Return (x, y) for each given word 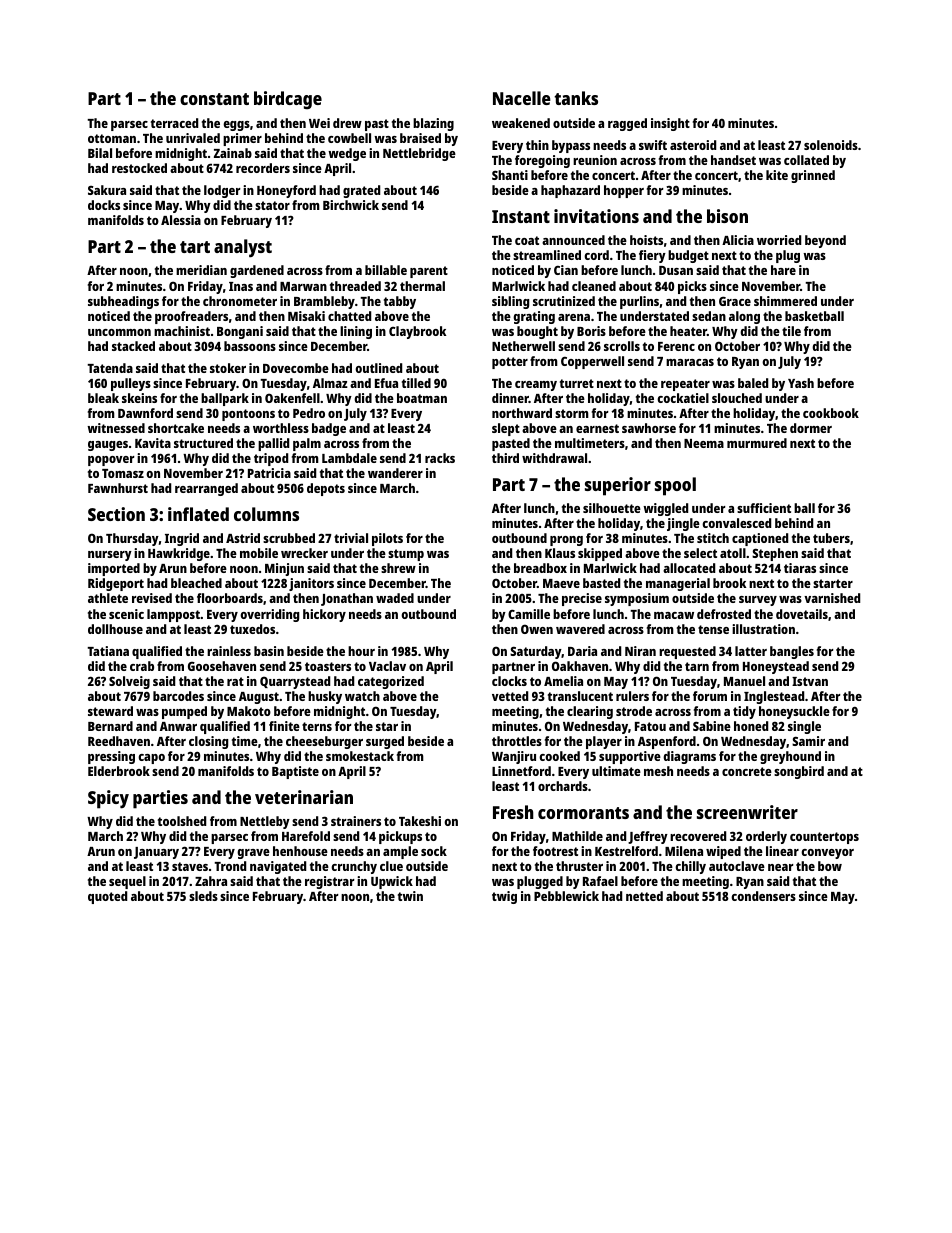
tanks (576, 98)
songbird (799, 772)
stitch (713, 538)
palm (307, 444)
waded (395, 598)
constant (214, 99)
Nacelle (522, 98)
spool (675, 486)
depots (326, 489)
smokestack (360, 756)
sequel (127, 882)
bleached (196, 583)
